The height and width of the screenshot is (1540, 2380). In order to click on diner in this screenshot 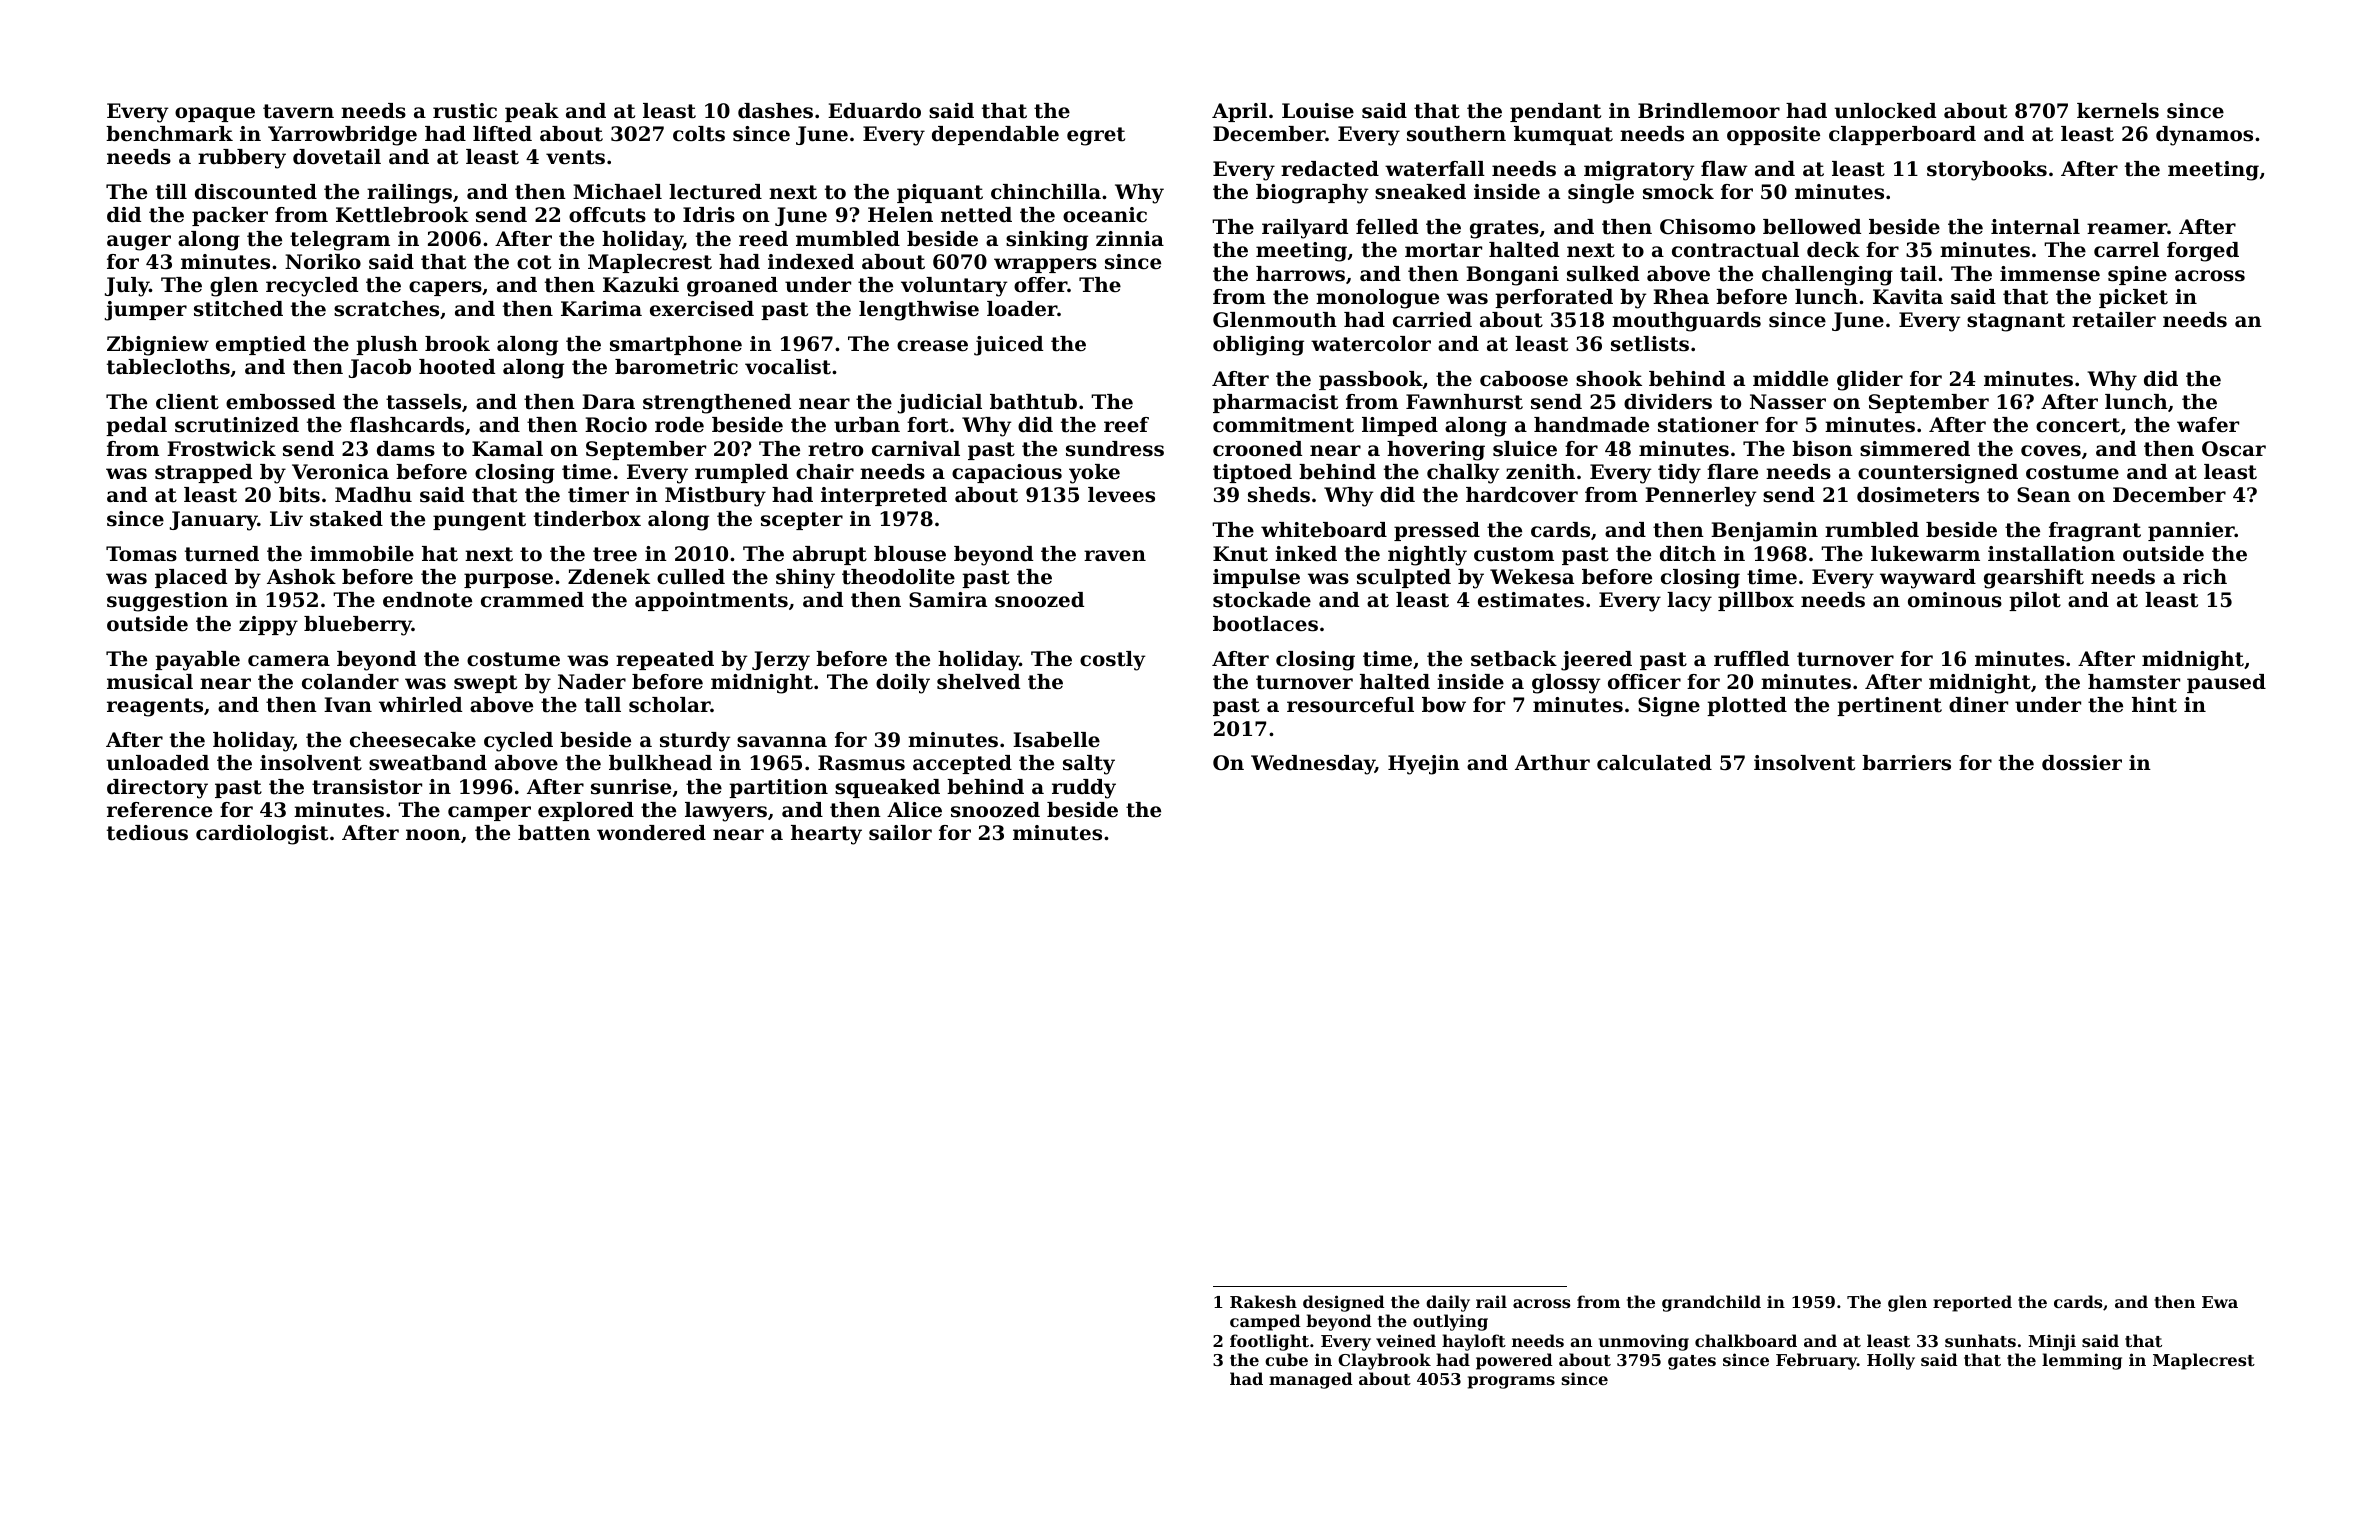, I will do `click(1978, 705)`.
